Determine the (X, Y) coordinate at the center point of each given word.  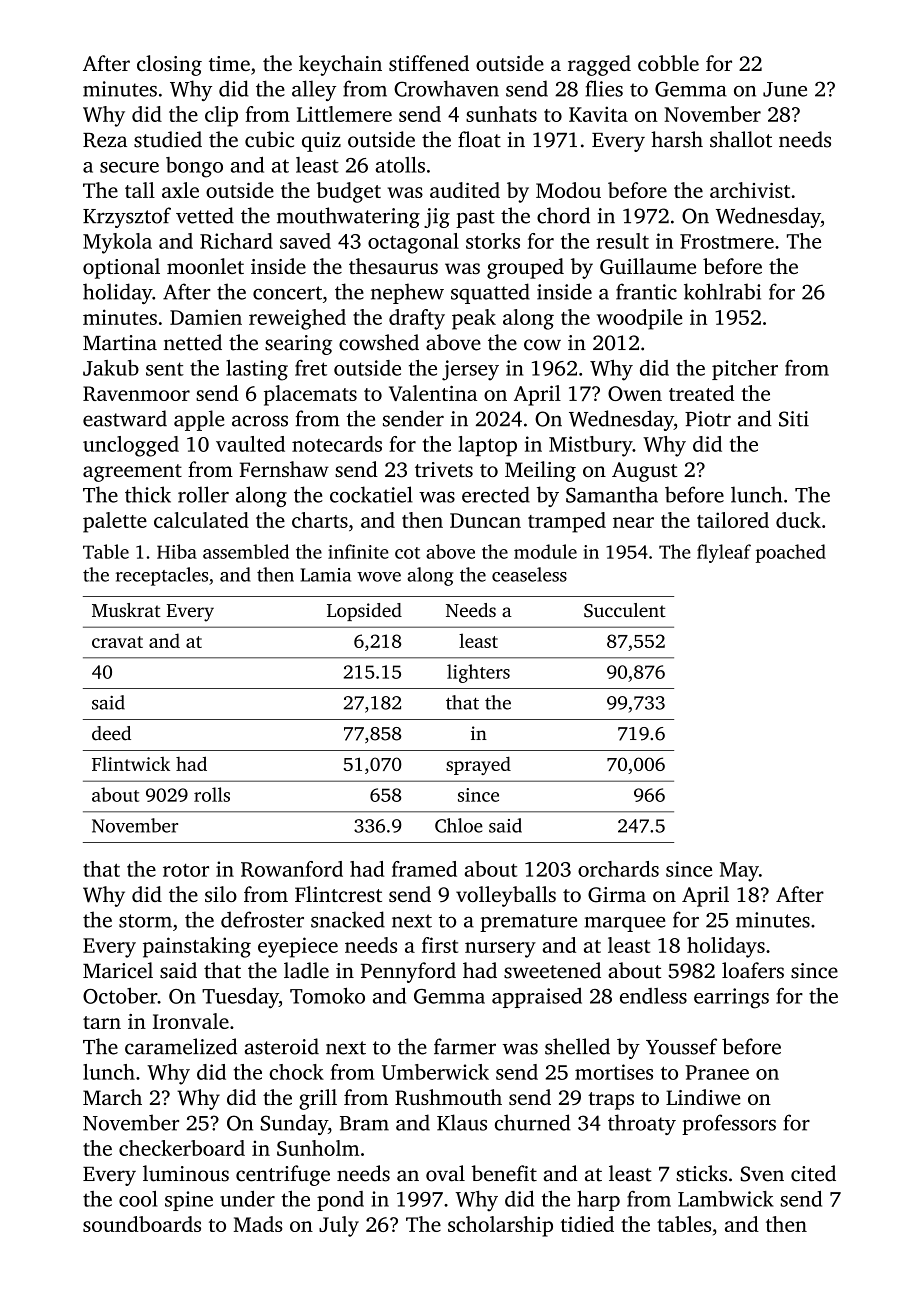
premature (528, 923)
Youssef (681, 1046)
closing (169, 65)
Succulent (625, 610)
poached (791, 553)
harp (598, 1200)
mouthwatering (348, 217)
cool (138, 1199)
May (739, 872)
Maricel (118, 970)
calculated (201, 520)
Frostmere (727, 241)
